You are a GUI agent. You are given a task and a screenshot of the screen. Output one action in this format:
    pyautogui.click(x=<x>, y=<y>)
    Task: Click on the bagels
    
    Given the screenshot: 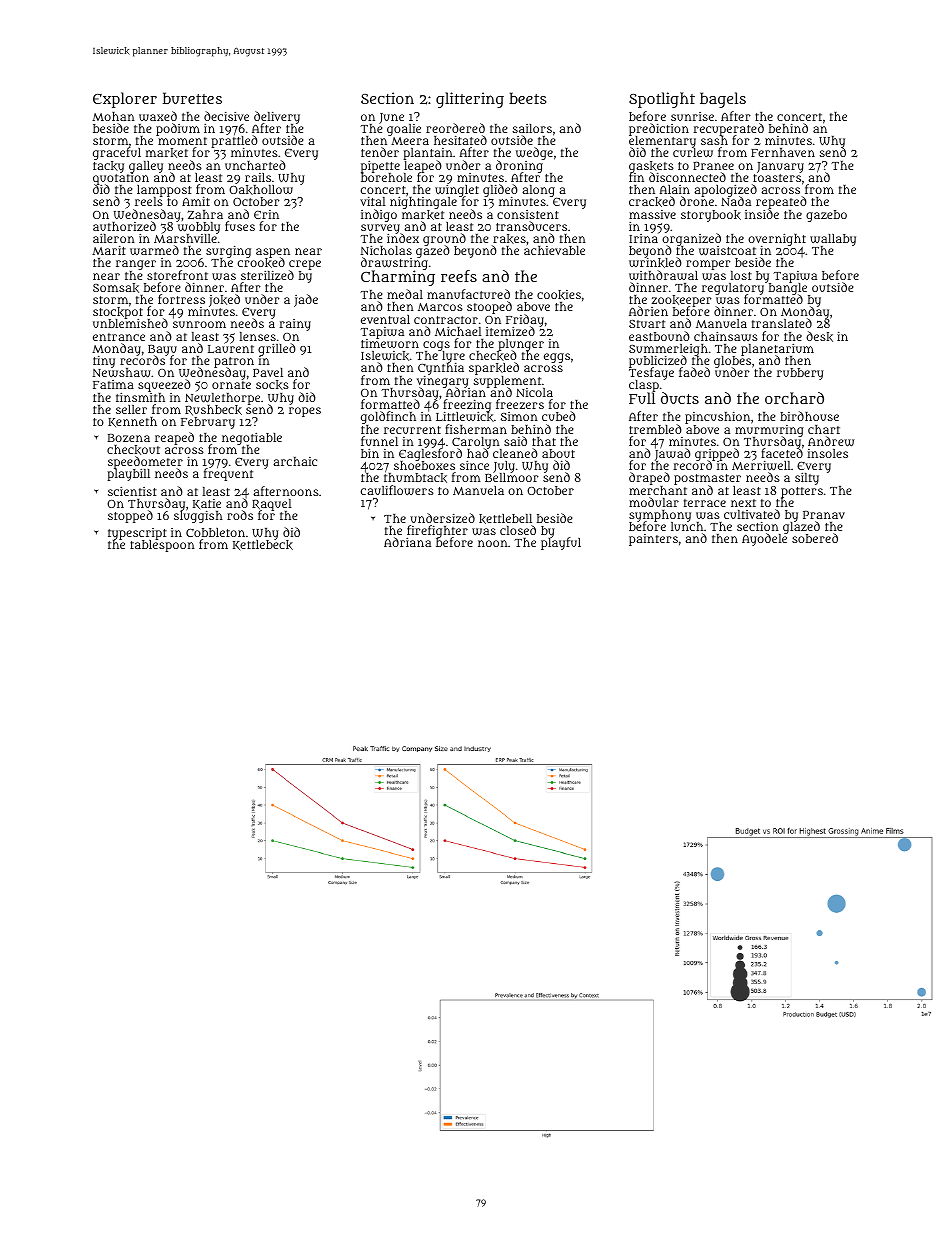 What is the action you would take?
    pyautogui.click(x=723, y=100)
